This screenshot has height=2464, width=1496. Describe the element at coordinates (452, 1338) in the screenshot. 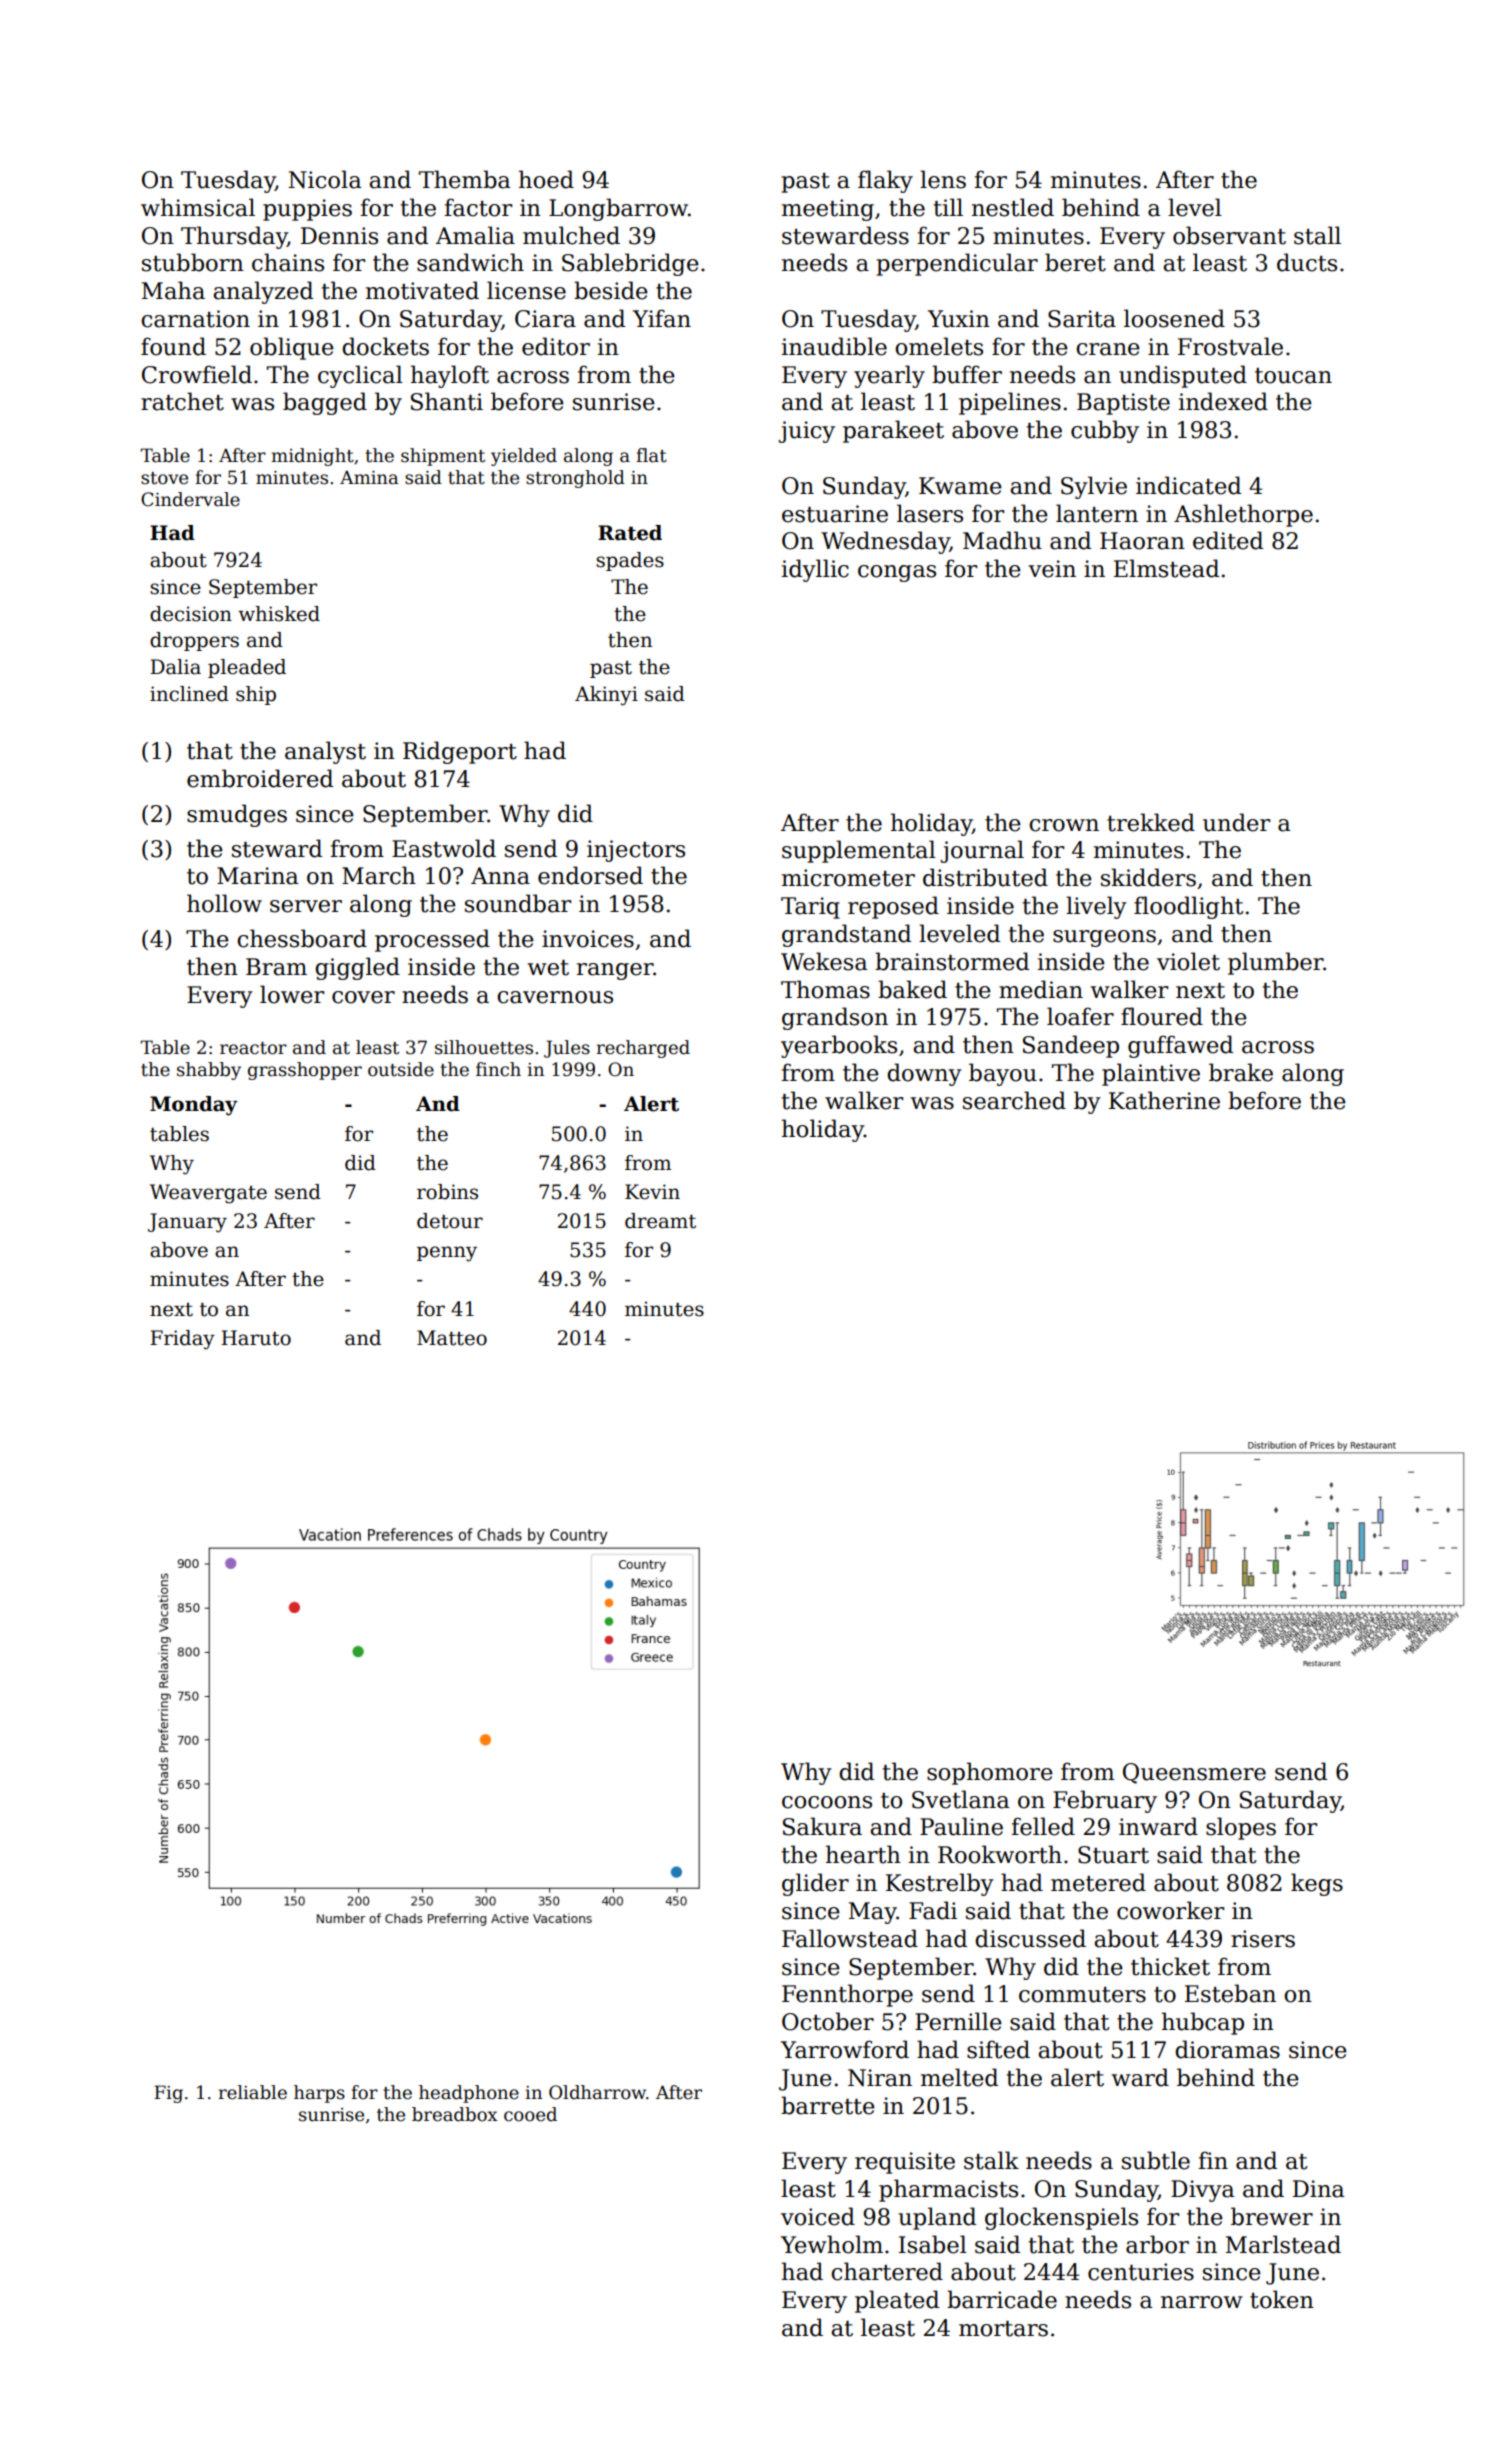

I see `Matteo` at that location.
